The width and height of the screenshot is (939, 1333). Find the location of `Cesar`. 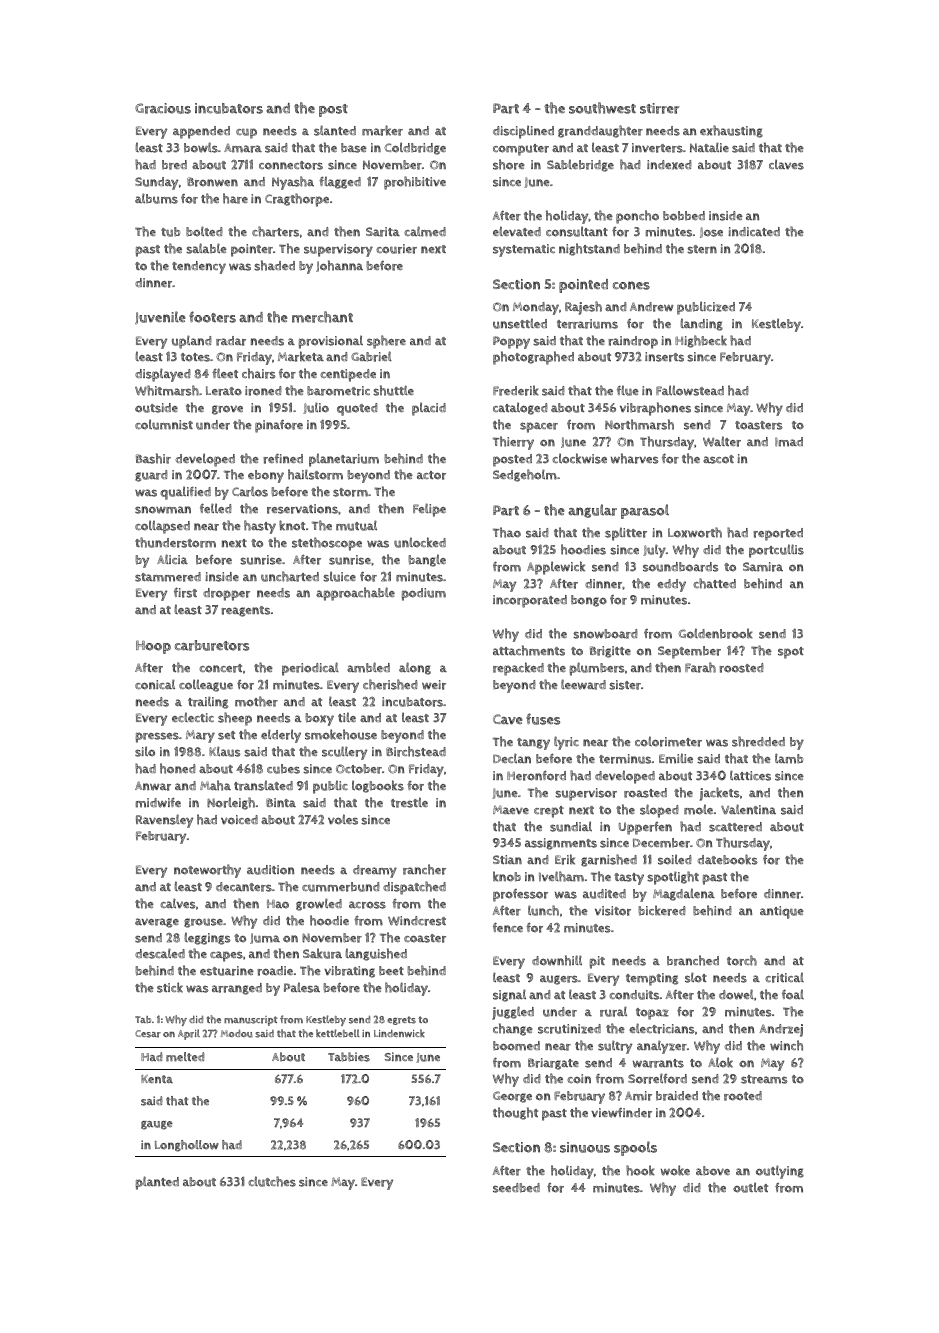

Cesar is located at coordinates (148, 1034).
